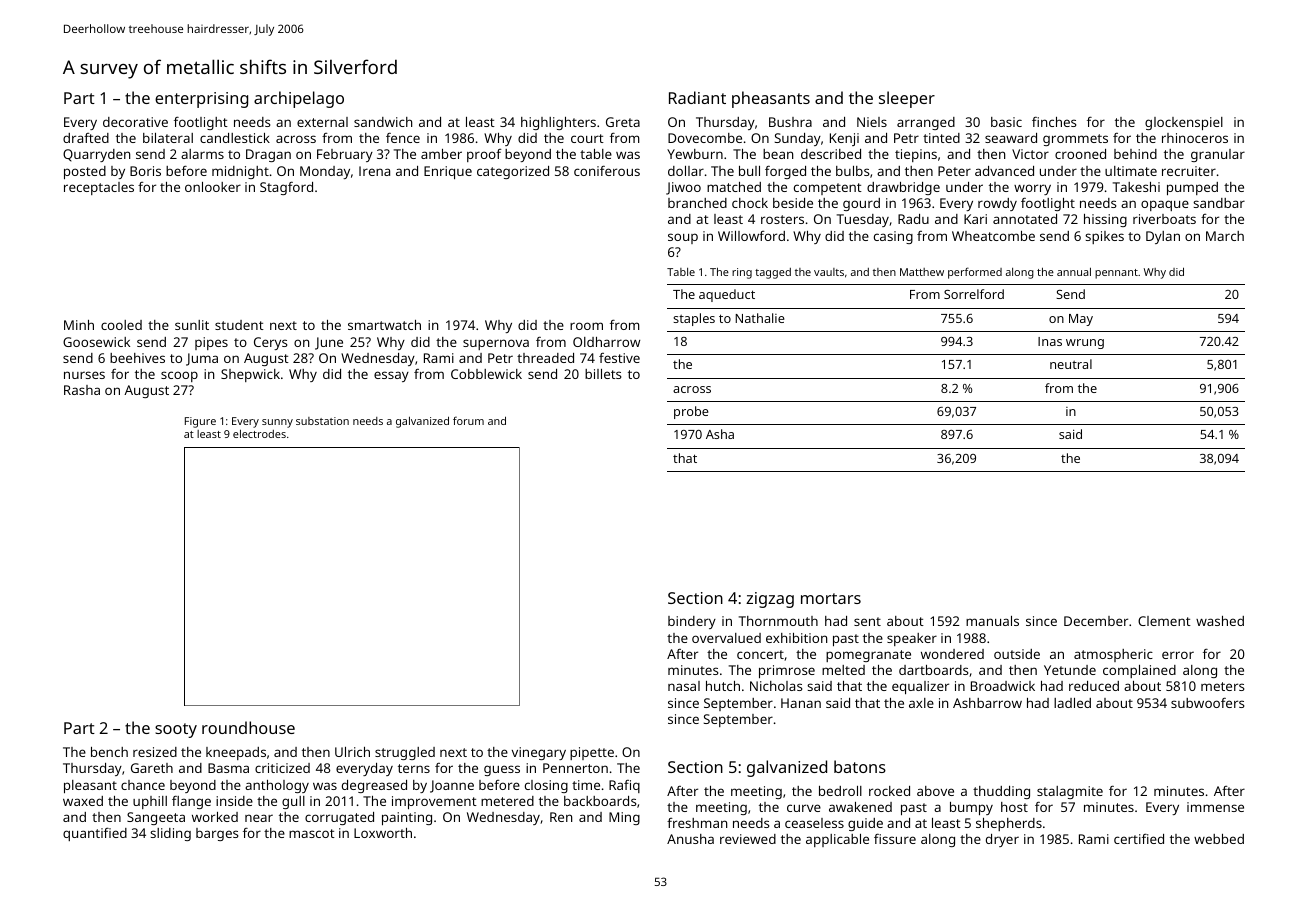 The height and width of the screenshot is (924, 1308). Describe the element at coordinates (1071, 364) in the screenshot. I see `neutral` at that location.
